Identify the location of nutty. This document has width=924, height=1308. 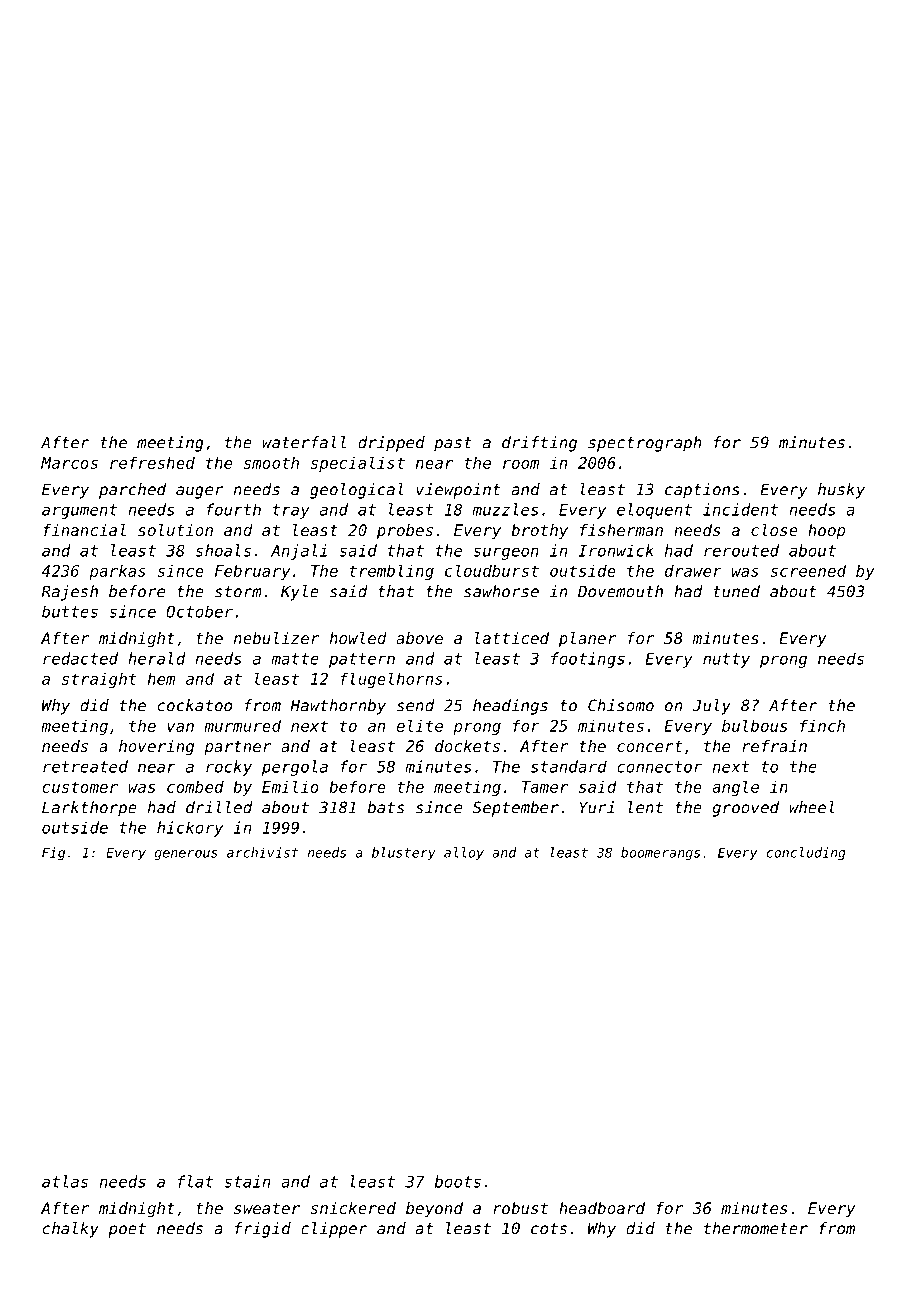
(726, 660).
